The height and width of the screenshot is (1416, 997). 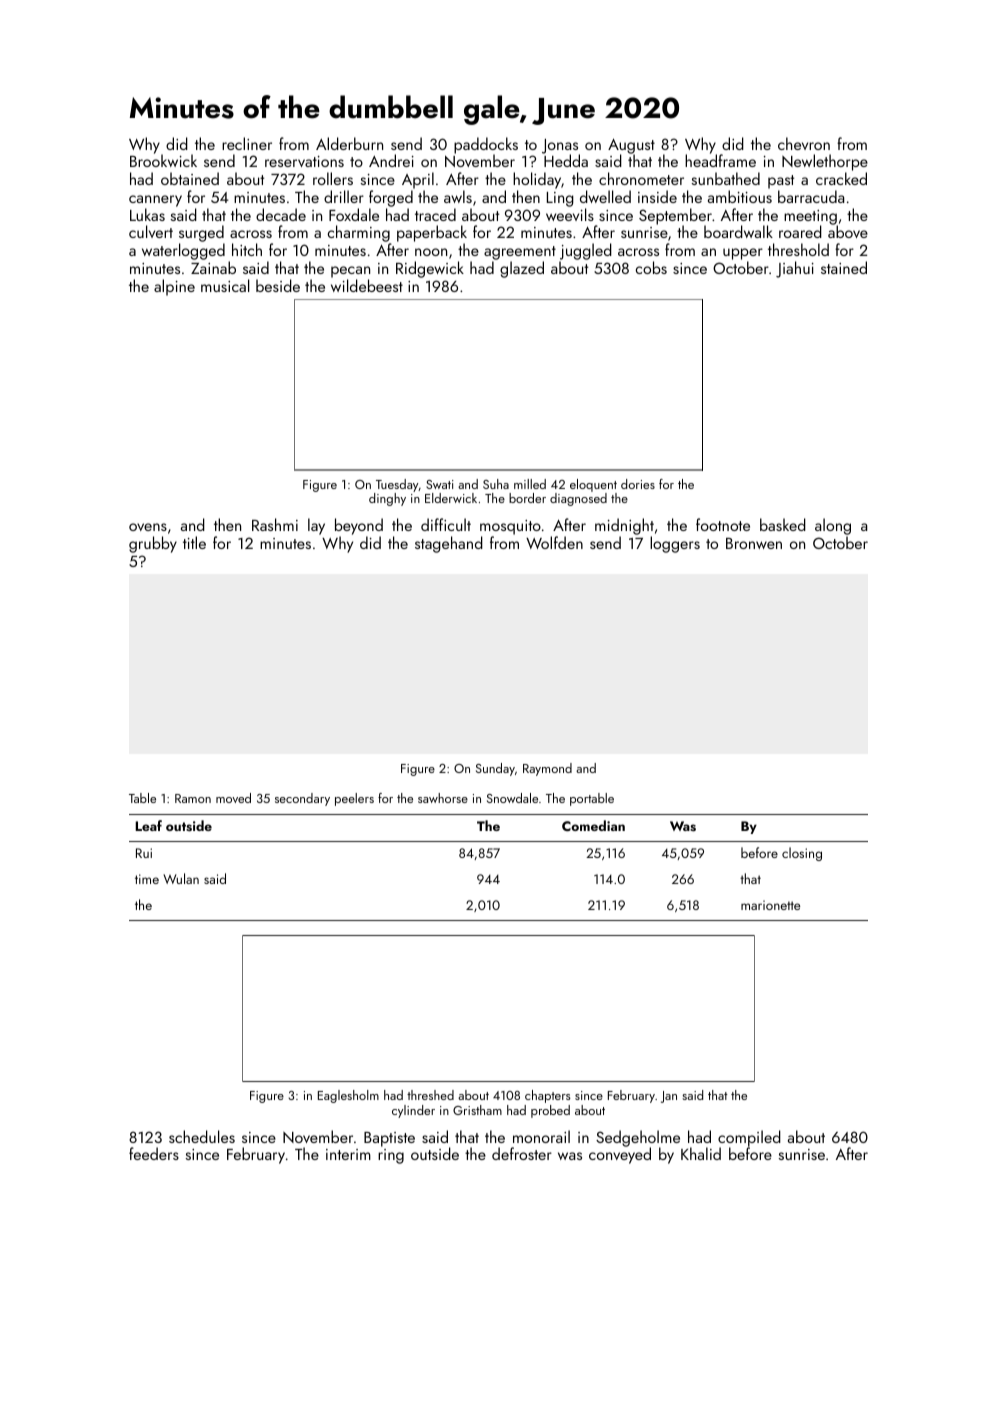 What do you see at coordinates (202, 1136) in the screenshot?
I see `schedules` at bounding box center [202, 1136].
